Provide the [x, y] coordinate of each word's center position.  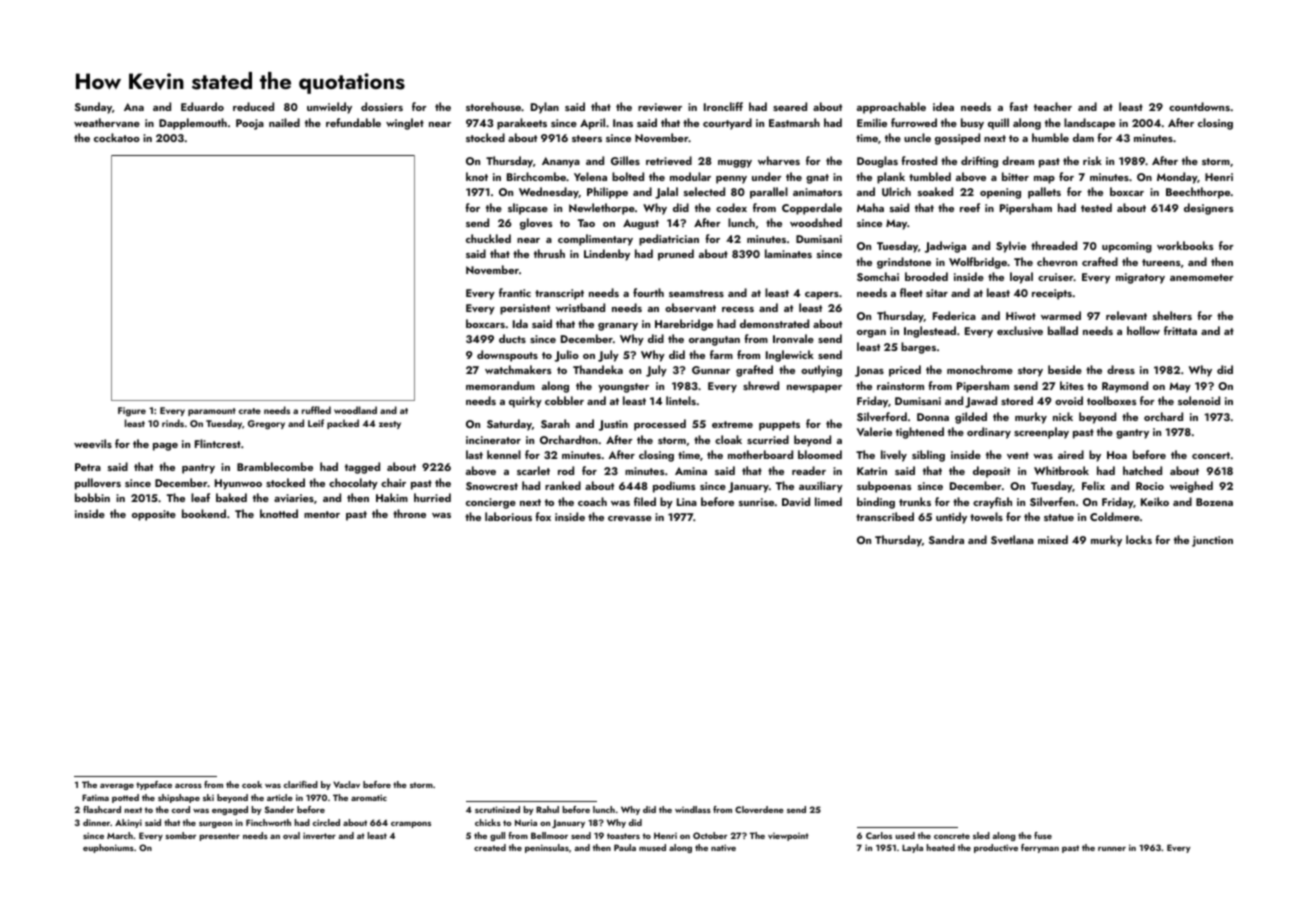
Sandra [946, 539]
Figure [132, 412]
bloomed [820, 454]
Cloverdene [759, 809]
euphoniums [108, 848]
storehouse [493, 106]
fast [1018, 106]
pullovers [98, 484]
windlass [693, 809]
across [188, 786]
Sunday [93, 108]
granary [618, 327]
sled [981, 835]
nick [1063, 416]
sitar [937, 293]
